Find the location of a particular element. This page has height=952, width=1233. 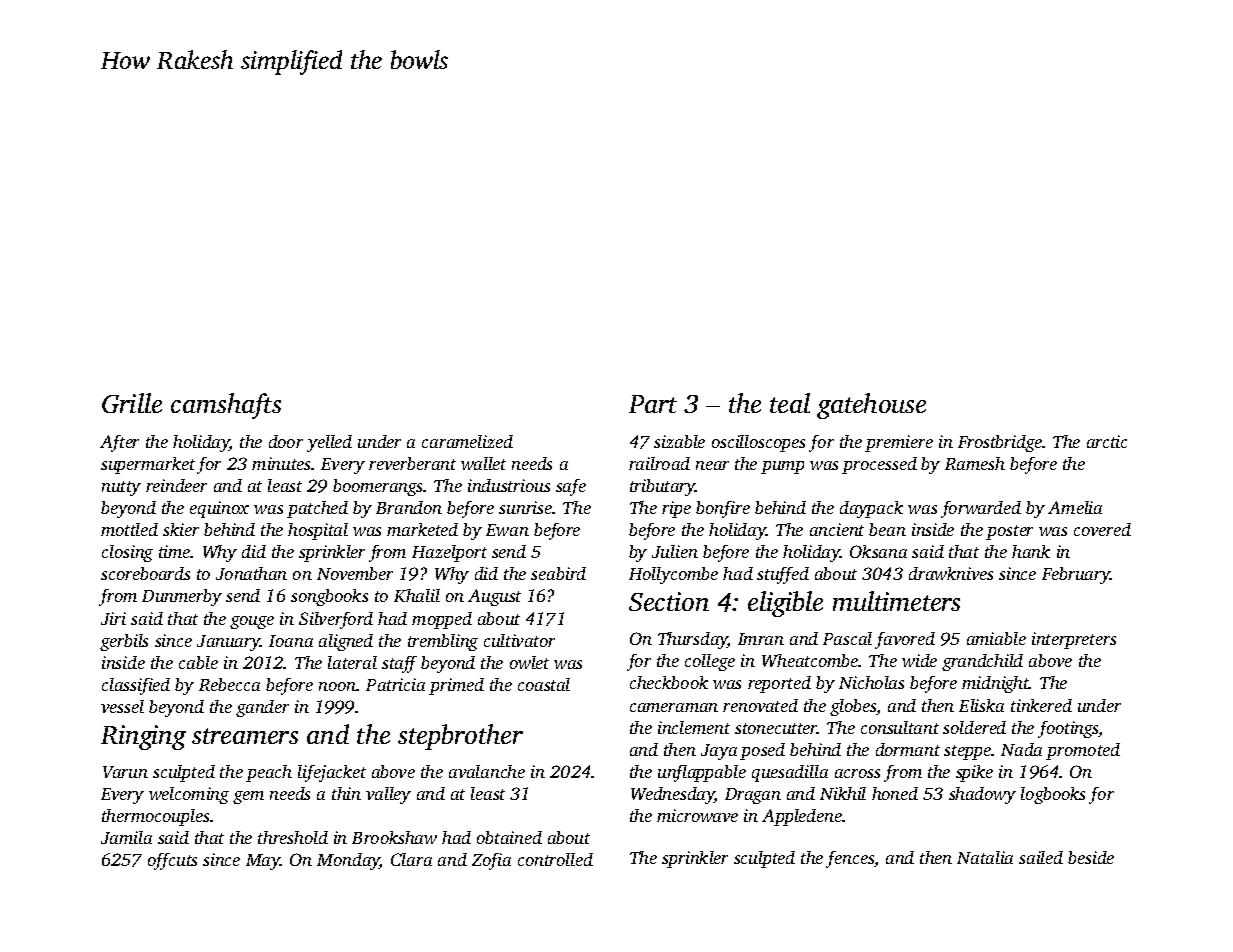

primed is located at coordinates (456, 686).
